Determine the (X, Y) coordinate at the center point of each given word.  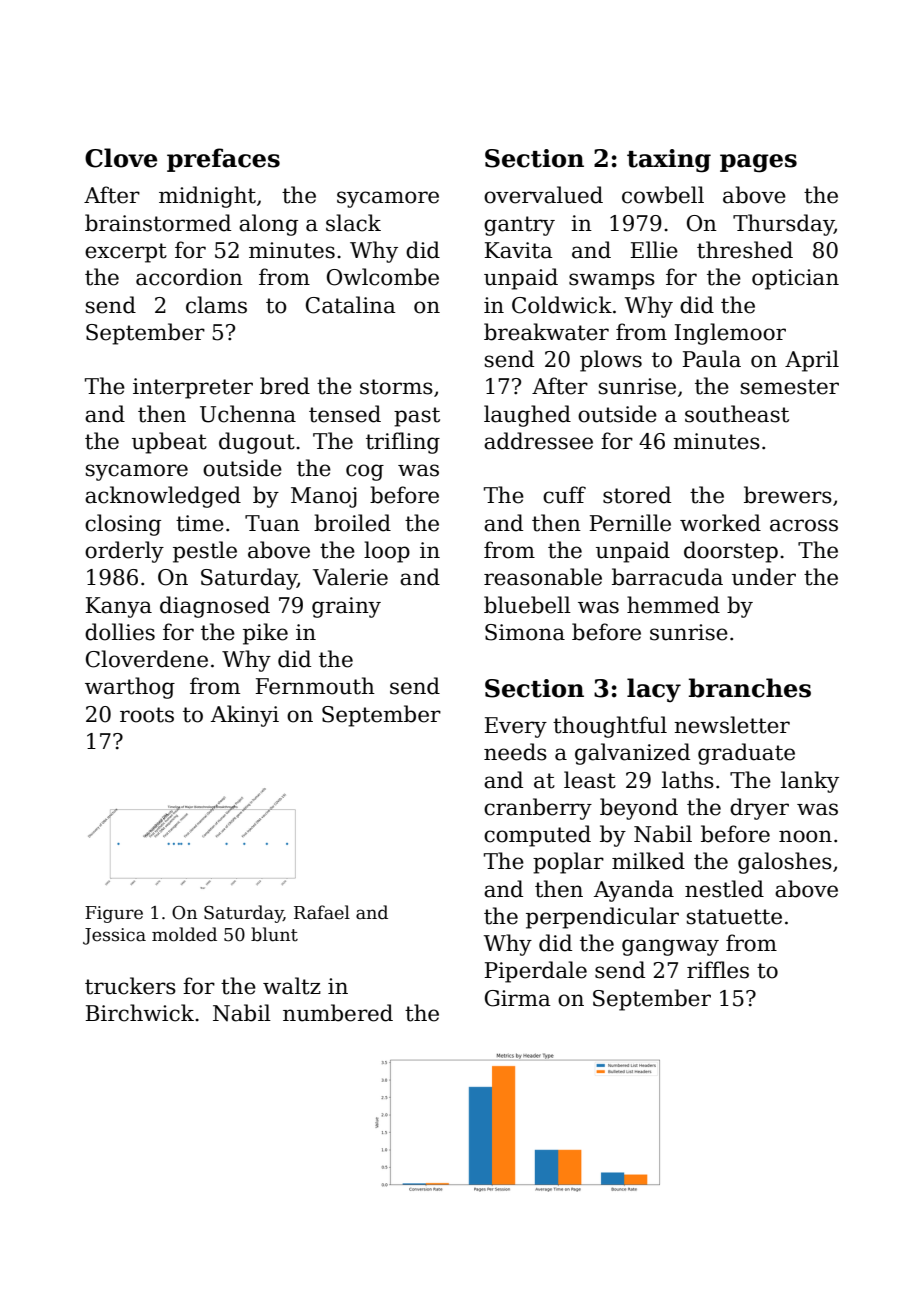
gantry (519, 226)
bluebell (527, 605)
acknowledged (163, 497)
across (804, 525)
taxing (669, 161)
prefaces (223, 160)
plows (611, 361)
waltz (292, 986)
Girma (518, 998)
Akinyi (245, 716)
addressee (538, 441)
